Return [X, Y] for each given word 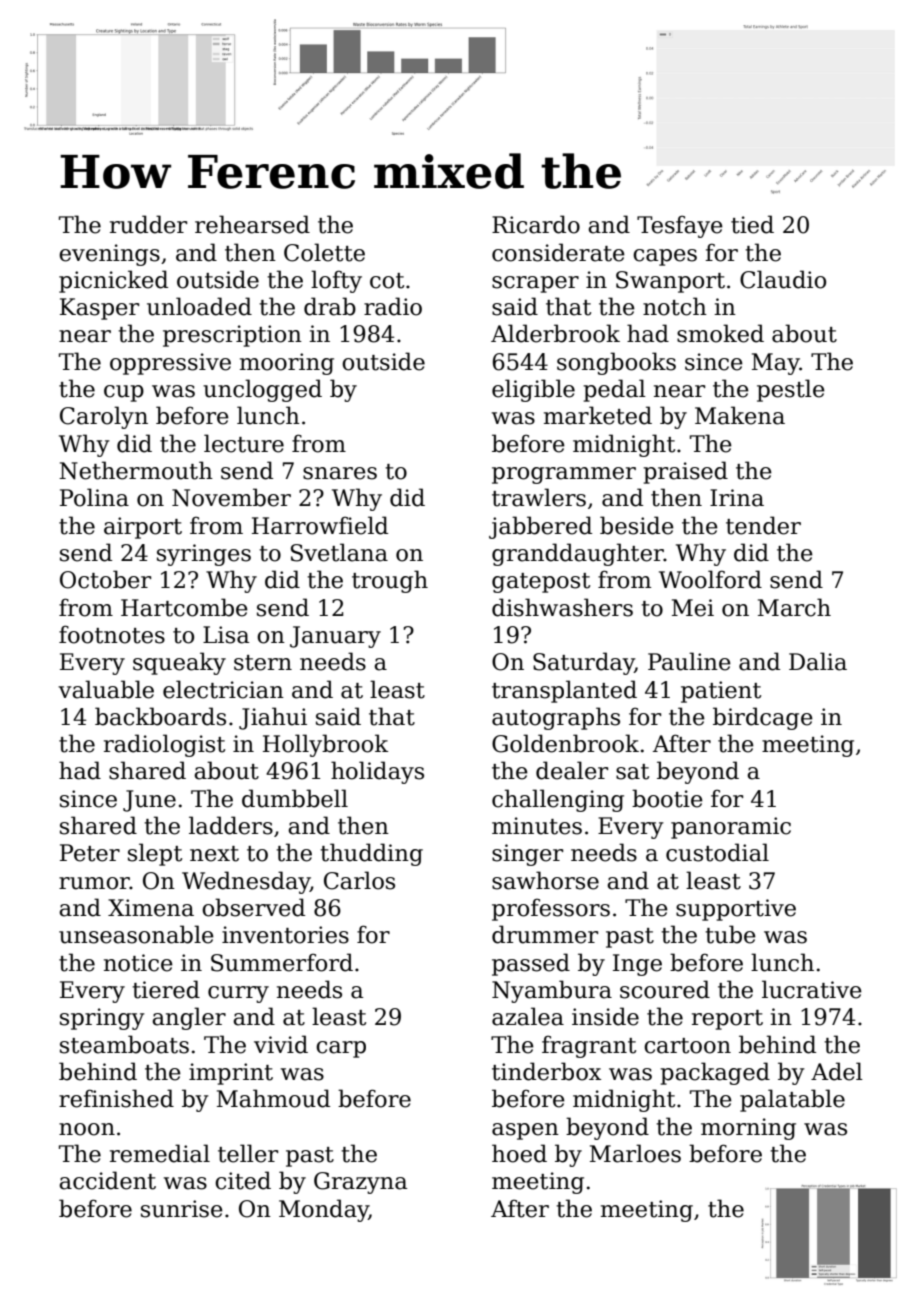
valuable [106, 689]
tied [752, 224]
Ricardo [536, 224]
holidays [377, 772]
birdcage [763, 718]
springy [102, 1019]
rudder [148, 224]
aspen [525, 1131]
